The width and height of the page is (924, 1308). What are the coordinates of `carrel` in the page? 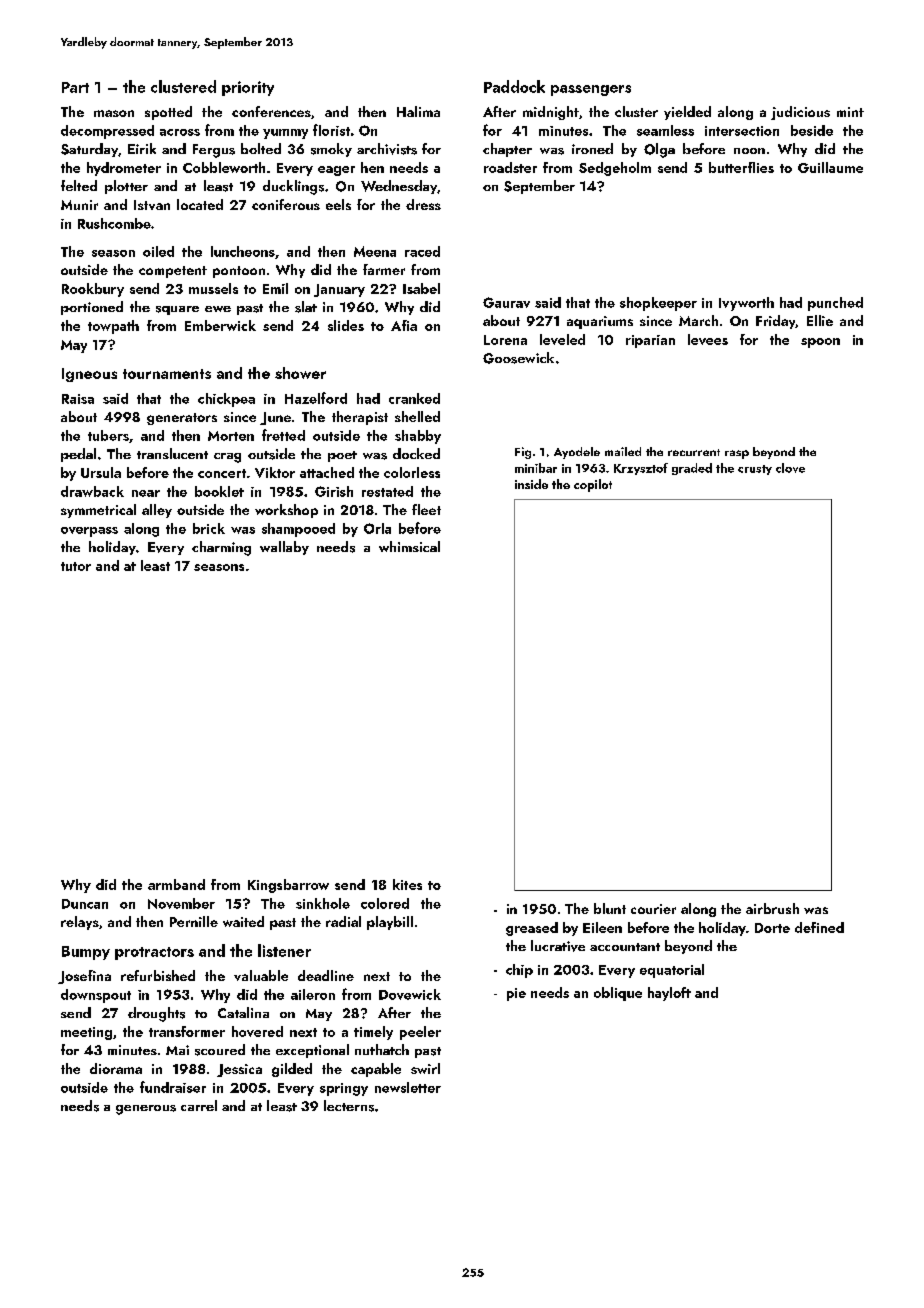 It's located at (199, 1105).
